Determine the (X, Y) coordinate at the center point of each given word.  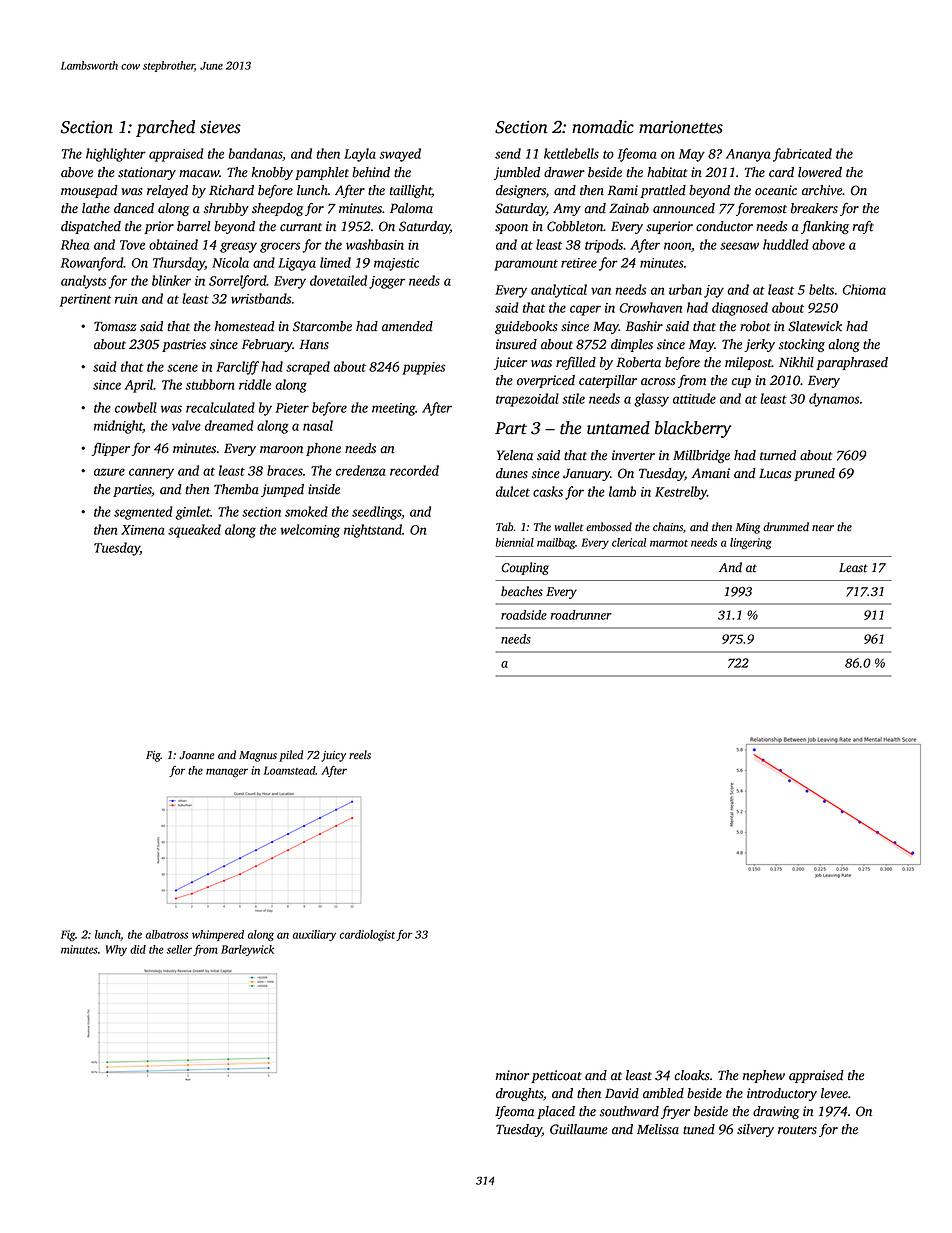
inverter (633, 455)
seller (179, 949)
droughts (519, 1094)
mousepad (89, 191)
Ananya (748, 155)
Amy (567, 209)
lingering (751, 543)
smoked (306, 511)
